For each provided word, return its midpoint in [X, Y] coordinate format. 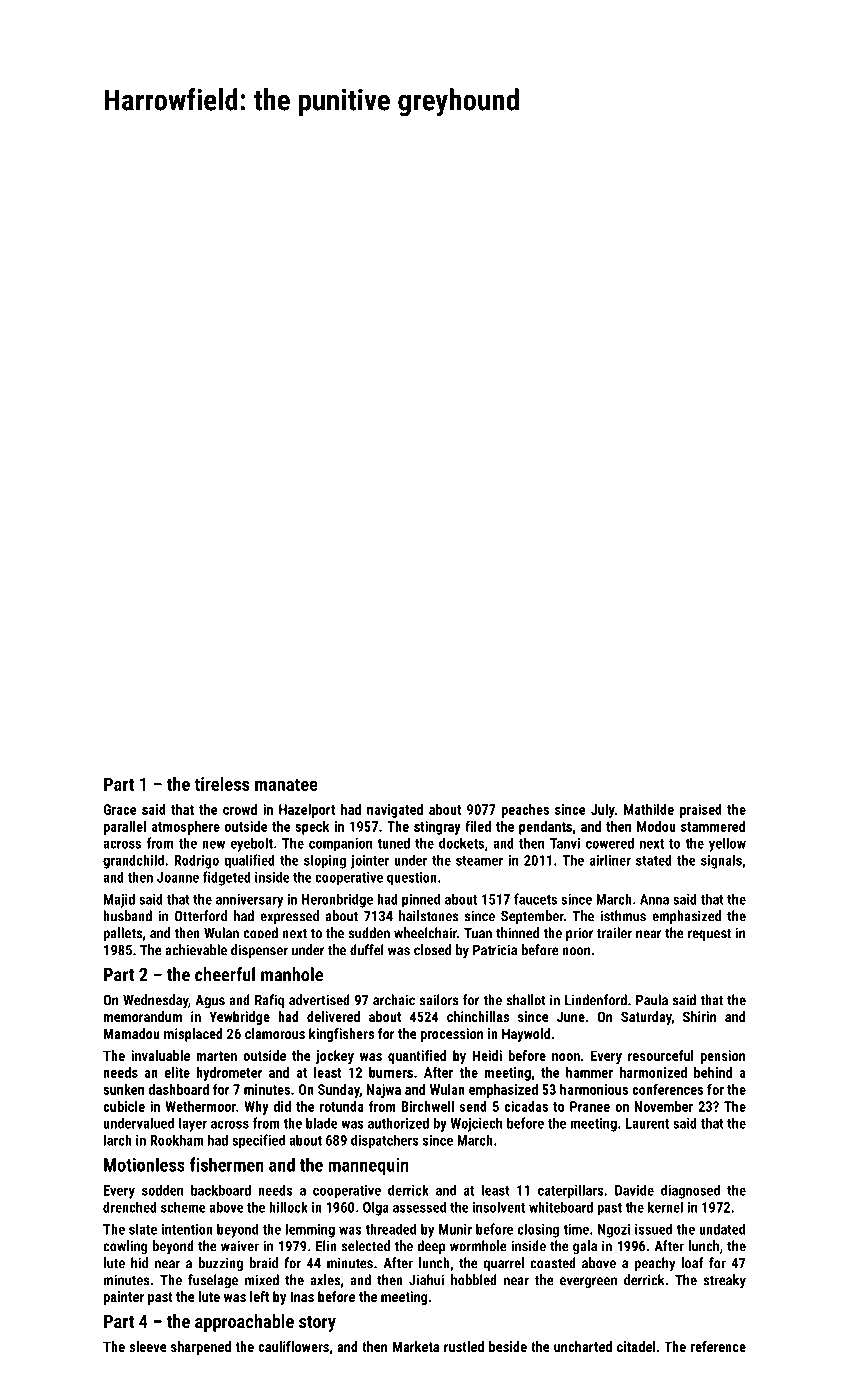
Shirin [699, 1016]
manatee [286, 784]
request [709, 934]
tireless [221, 784]
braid [263, 1263]
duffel [367, 950]
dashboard [178, 1089]
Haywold [526, 1035]
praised [701, 811]
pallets [122, 934]
